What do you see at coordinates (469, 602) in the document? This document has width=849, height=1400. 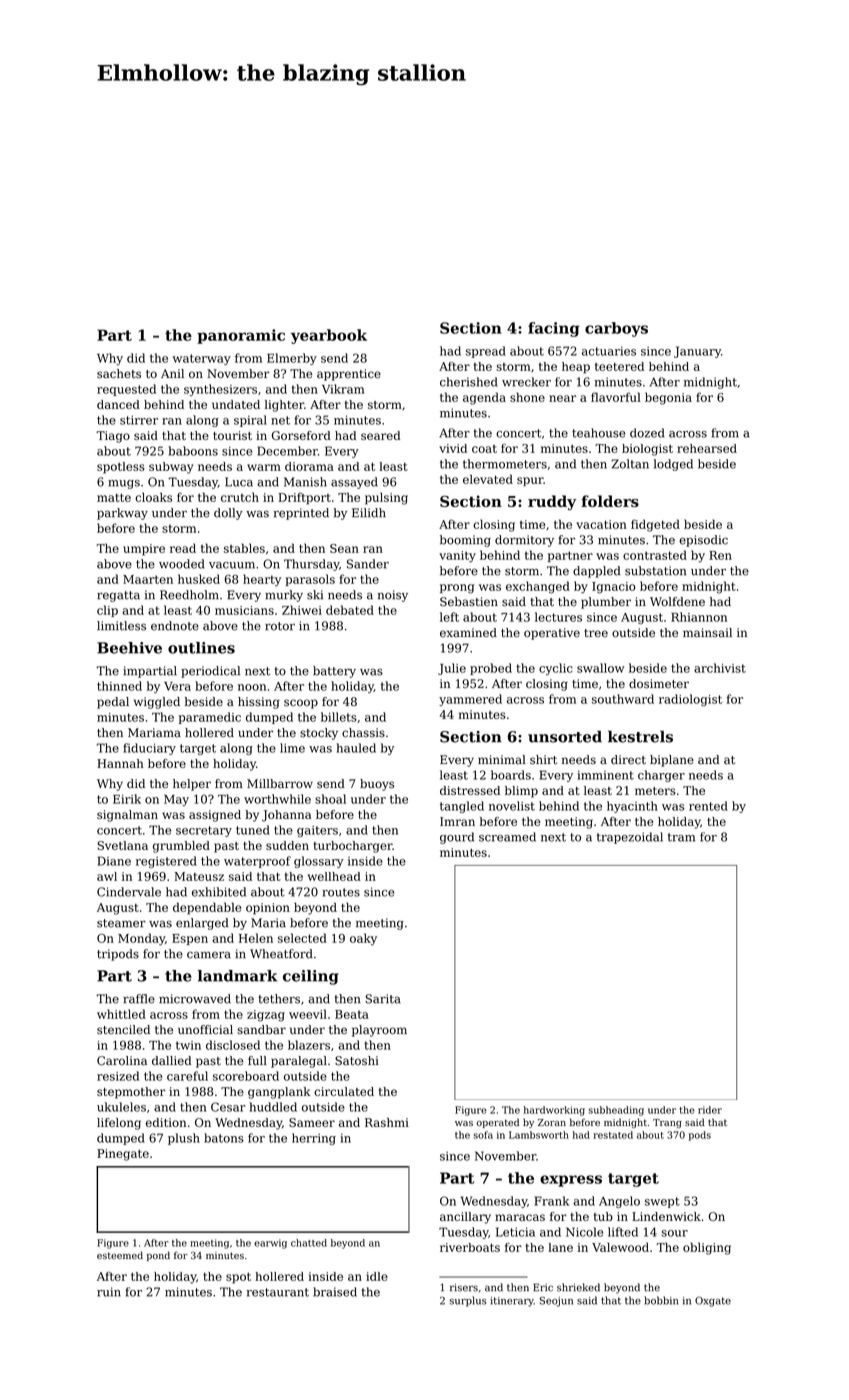 I see `Sebastien` at bounding box center [469, 602].
